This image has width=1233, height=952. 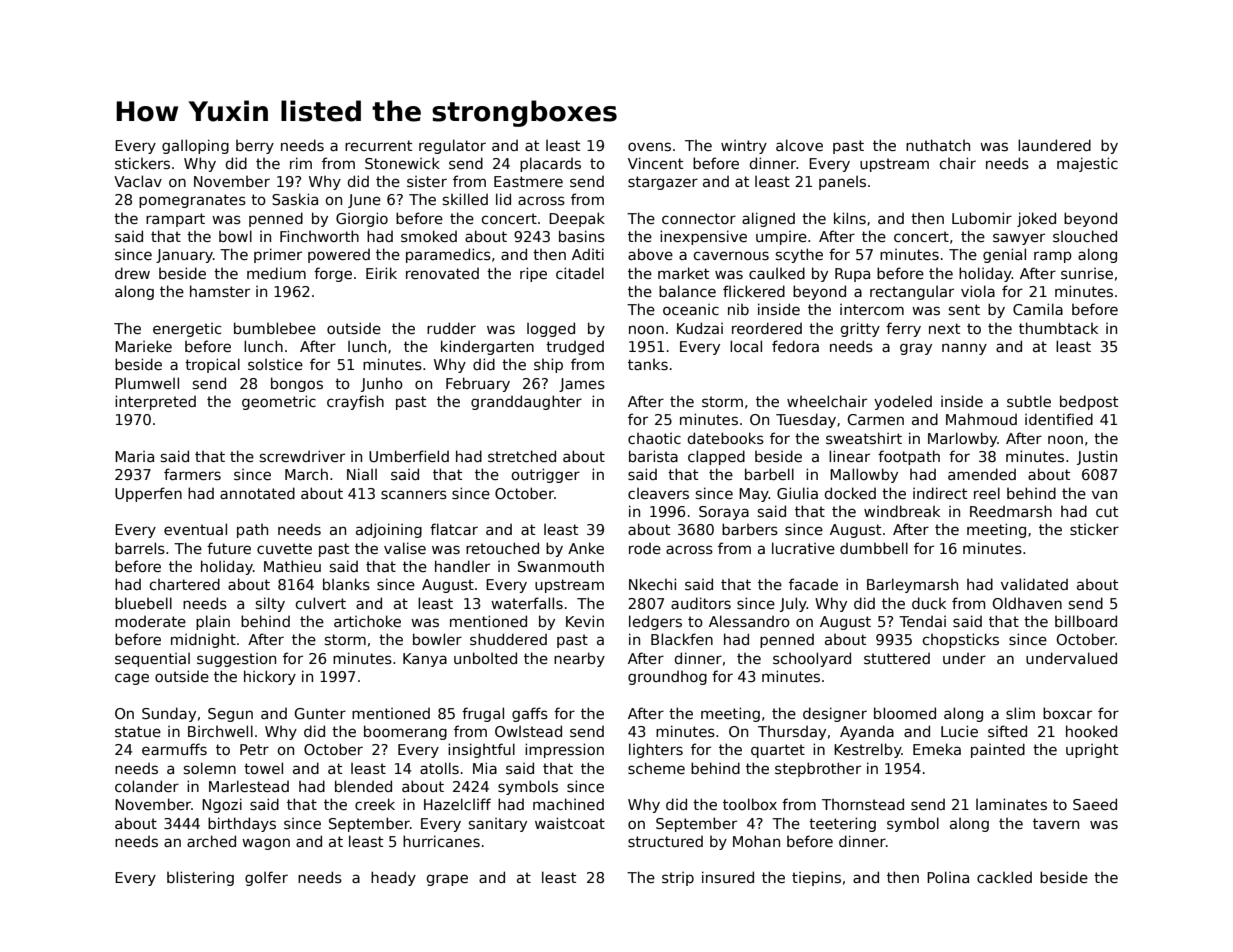 What do you see at coordinates (339, 256) in the image?
I see `powered` at bounding box center [339, 256].
